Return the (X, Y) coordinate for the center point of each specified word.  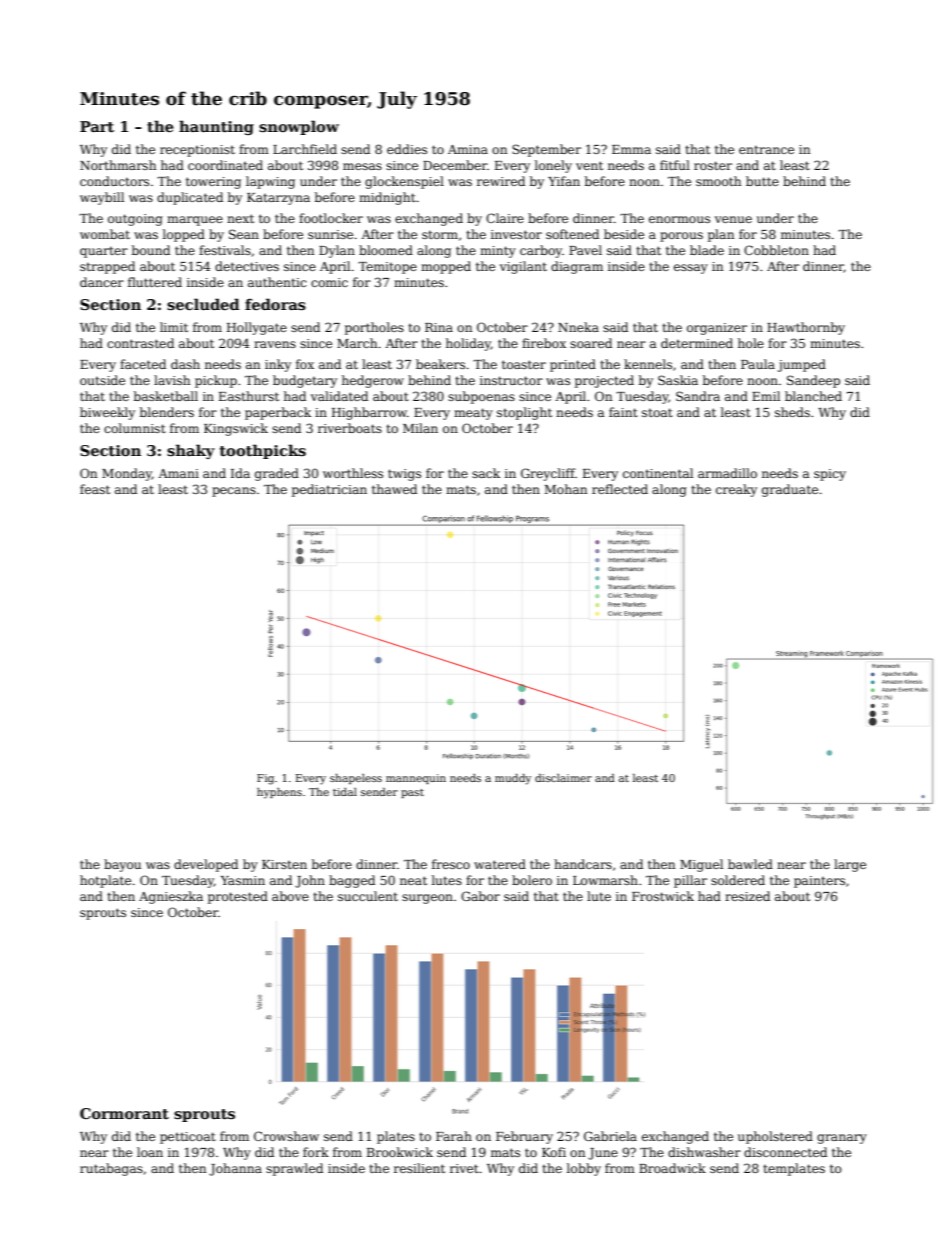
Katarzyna (278, 199)
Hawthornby (806, 328)
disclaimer (563, 778)
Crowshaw (286, 1136)
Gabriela (610, 1136)
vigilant (523, 267)
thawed (394, 489)
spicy (830, 475)
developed (206, 865)
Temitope (387, 268)
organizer (717, 329)
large (850, 865)
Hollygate (257, 328)
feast (95, 489)
